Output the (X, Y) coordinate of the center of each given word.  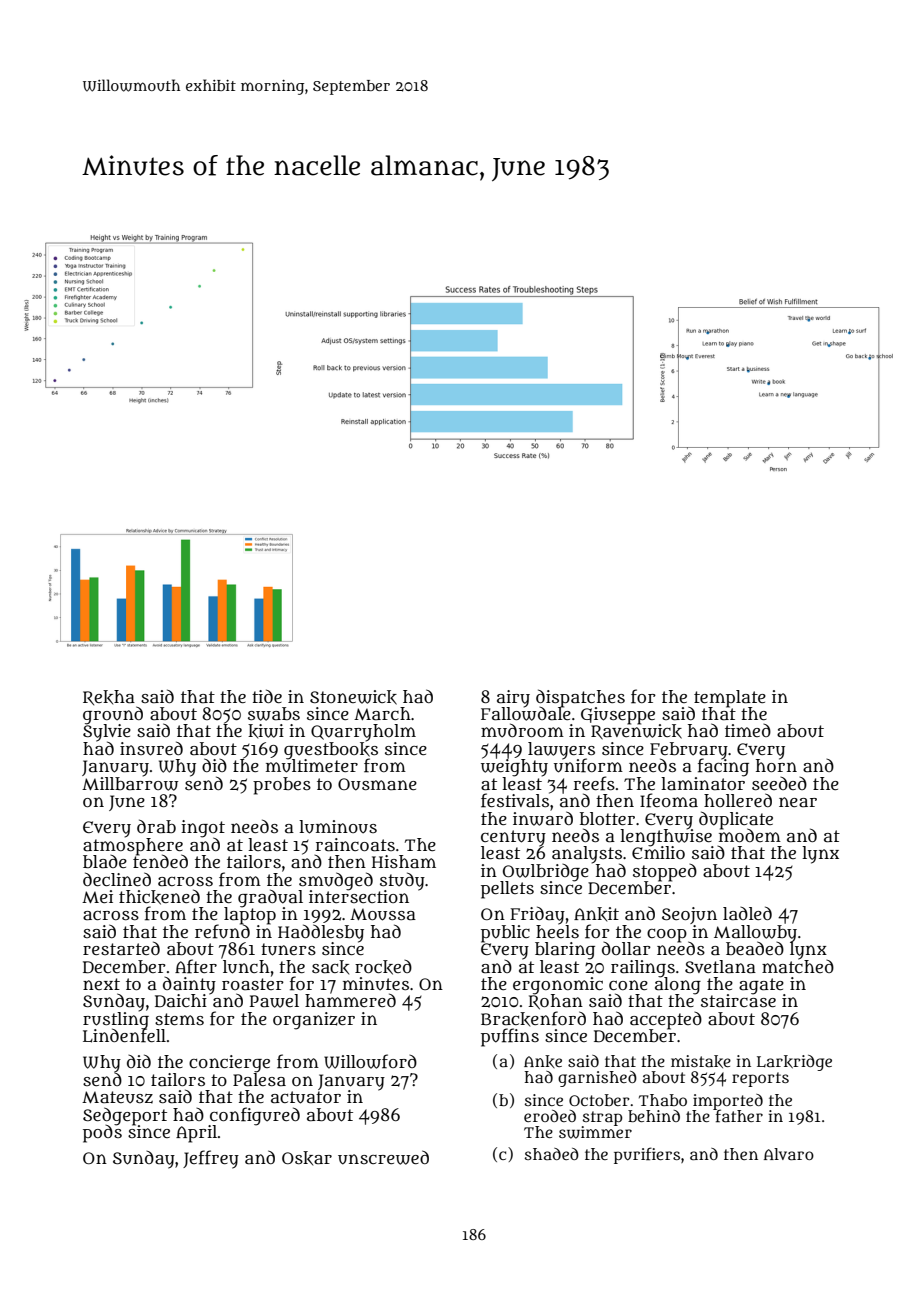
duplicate (736, 820)
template (730, 698)
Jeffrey (211, 1159)
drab (156, 826)
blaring (565, 951)
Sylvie (107, 733)
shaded (552, 1154)
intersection (359, 896)
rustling (116, 1020)
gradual (270, 898)
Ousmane (377, 784)
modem (750, 835)
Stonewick (353, 697)
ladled (747, 913)
